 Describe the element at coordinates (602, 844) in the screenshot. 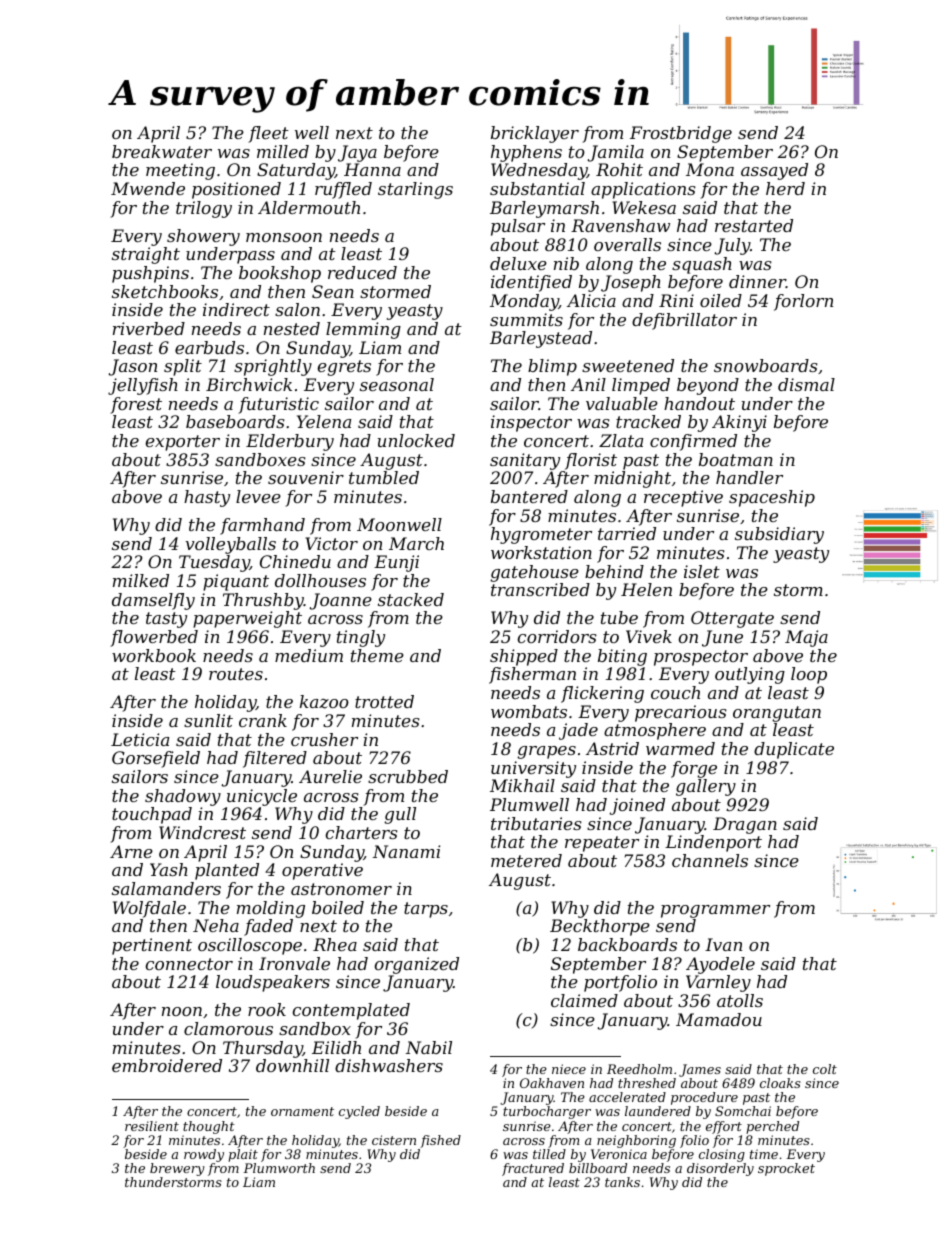

I see `repeater` at that location.
